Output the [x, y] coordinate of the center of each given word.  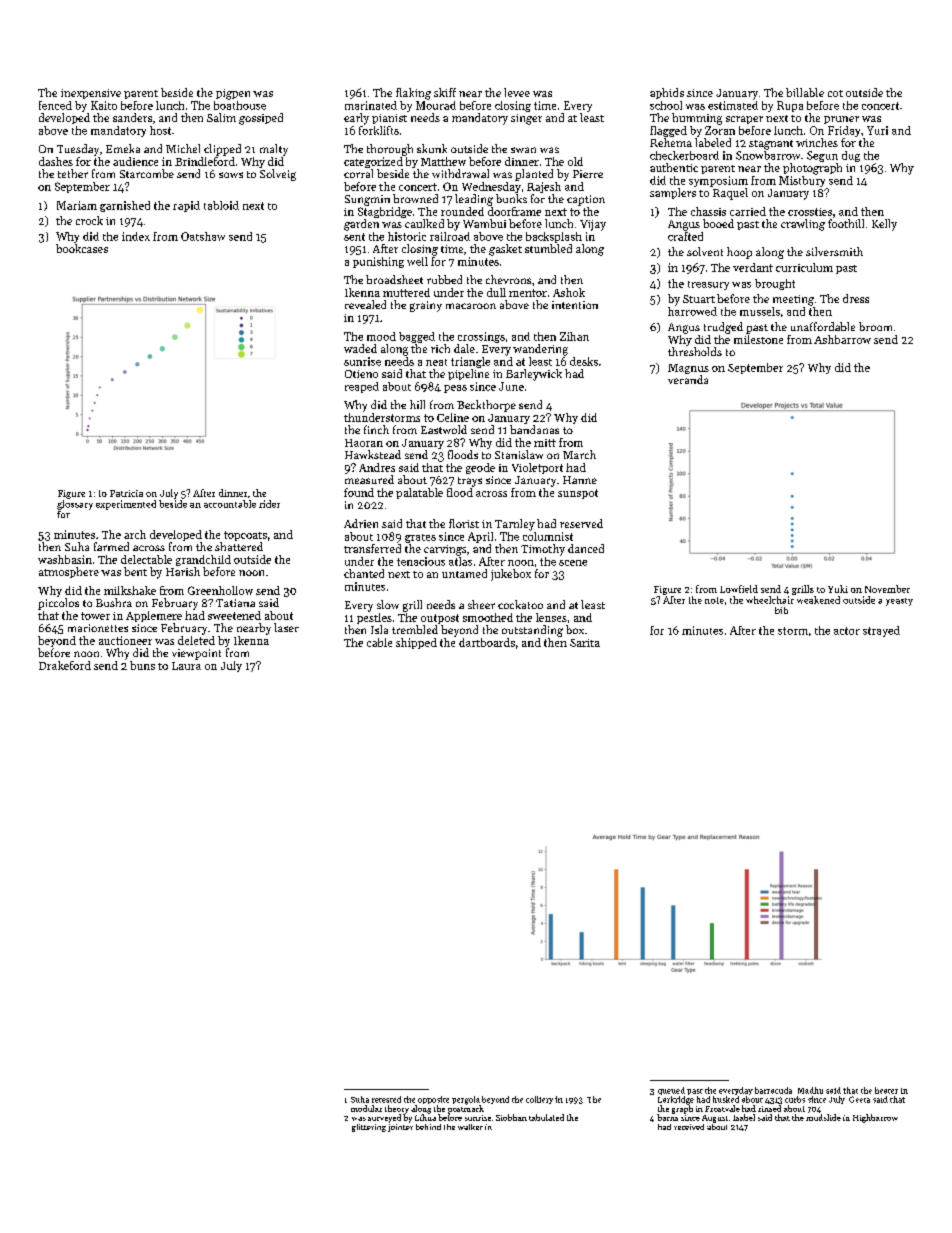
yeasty [899, 602]
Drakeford [65, 665]
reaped [362, 387]
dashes [56, 161]
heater [886, 1090]
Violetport [537, 468]
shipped [416, 643]
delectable [146, 559]
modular [366, 1108]
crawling [803, 225]
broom [875, 326]
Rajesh [544, 187]
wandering [540, 350]
